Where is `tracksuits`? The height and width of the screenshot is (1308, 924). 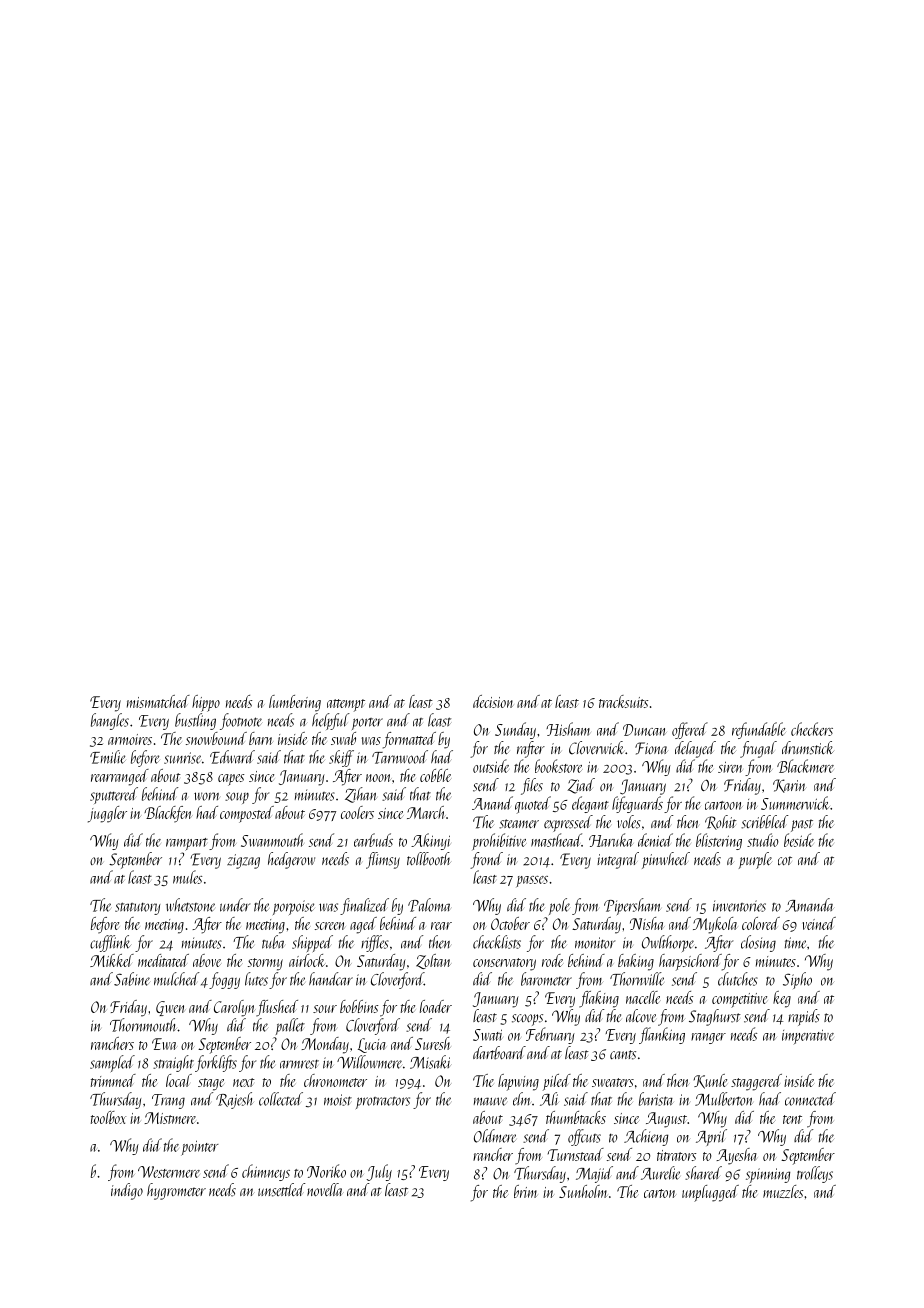 tracksuits is located at coordinates (623, 701).
